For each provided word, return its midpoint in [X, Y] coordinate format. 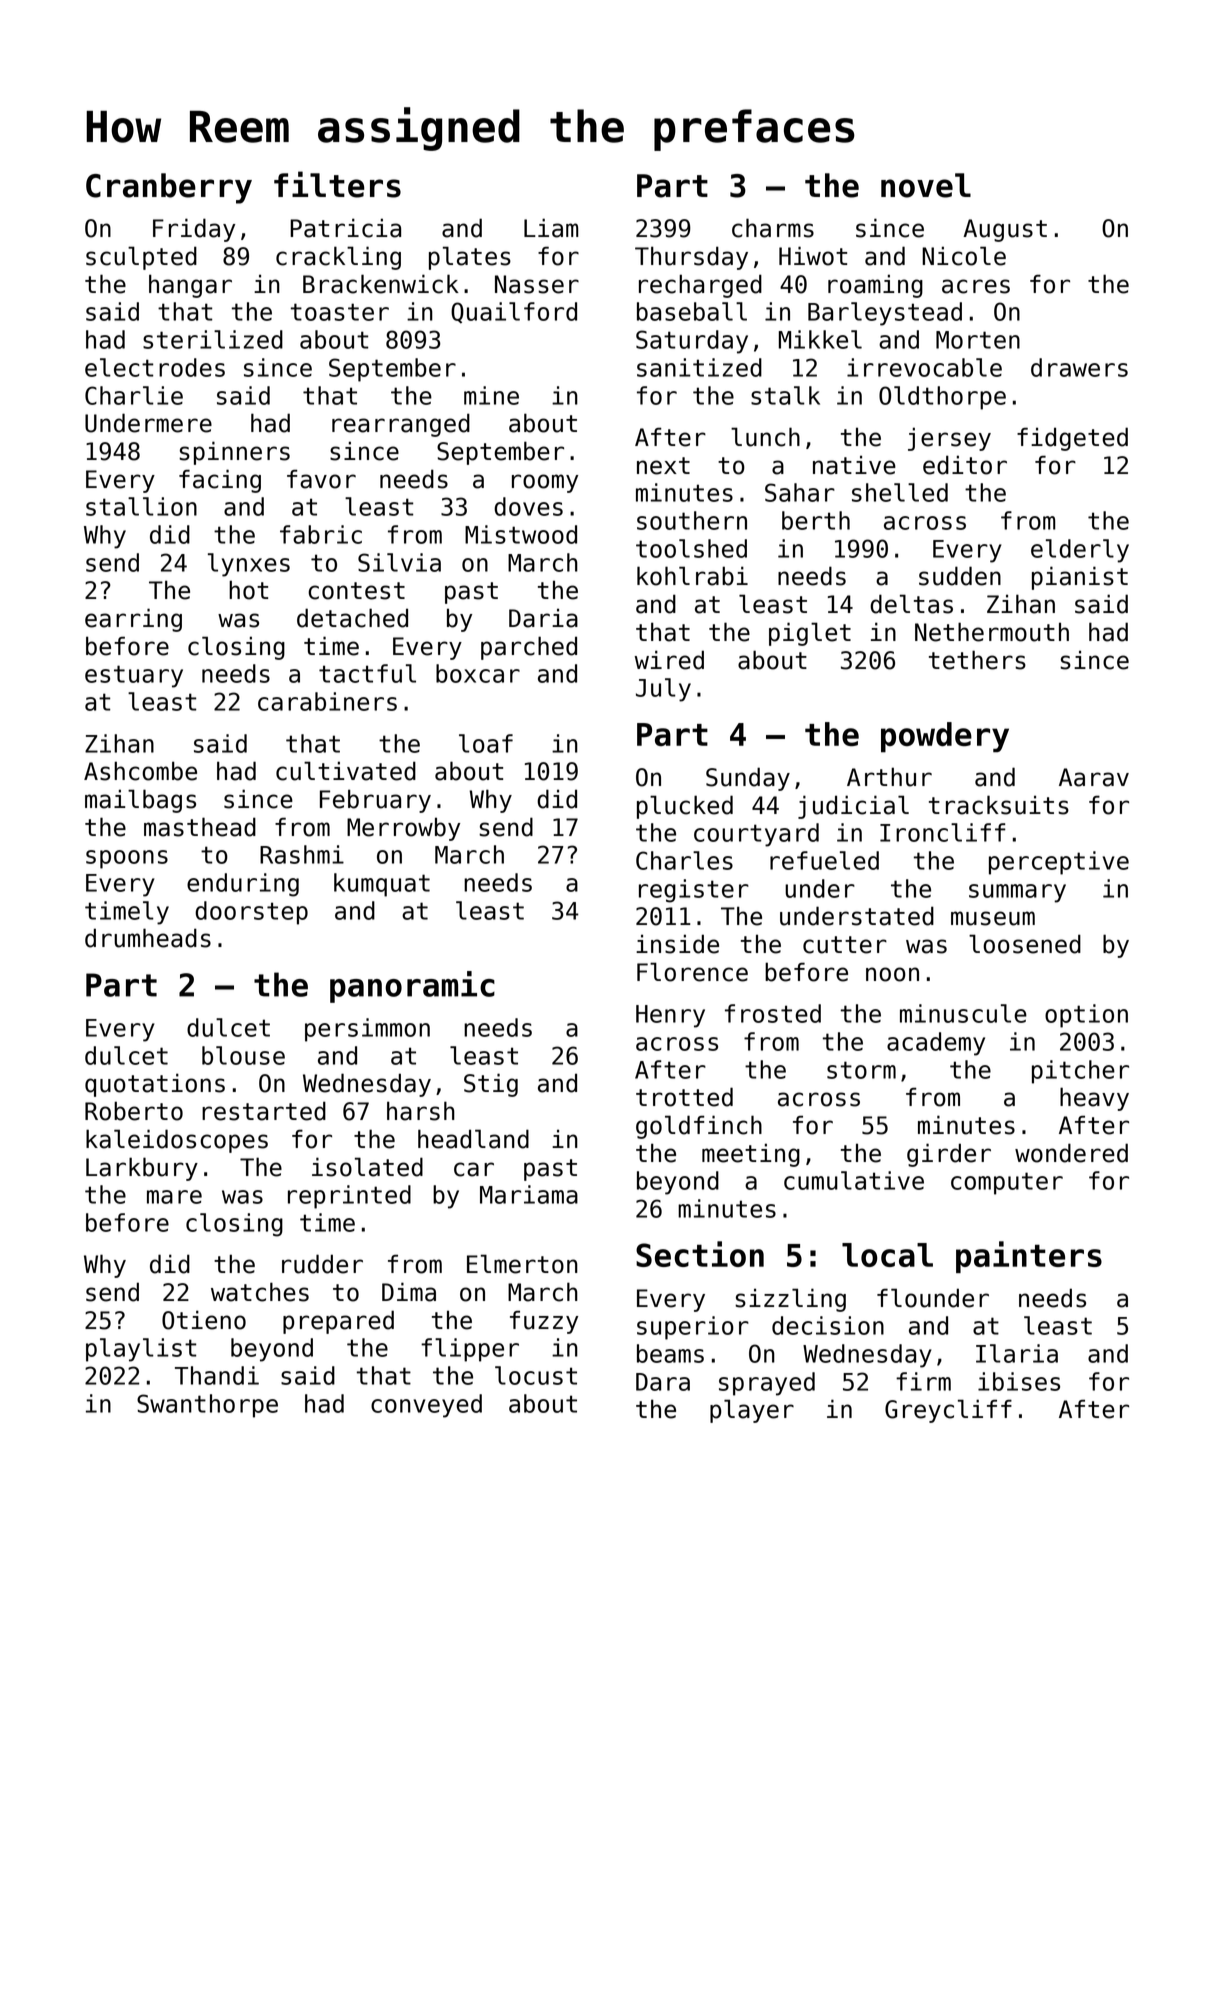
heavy [1094, 1099]
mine [491, 395]
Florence [692, 972]
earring [133, 620]
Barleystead [885, 314]
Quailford [514, 313]
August [1005, 230]
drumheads [148, 938]
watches [260, 1292]
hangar [190, 286]
